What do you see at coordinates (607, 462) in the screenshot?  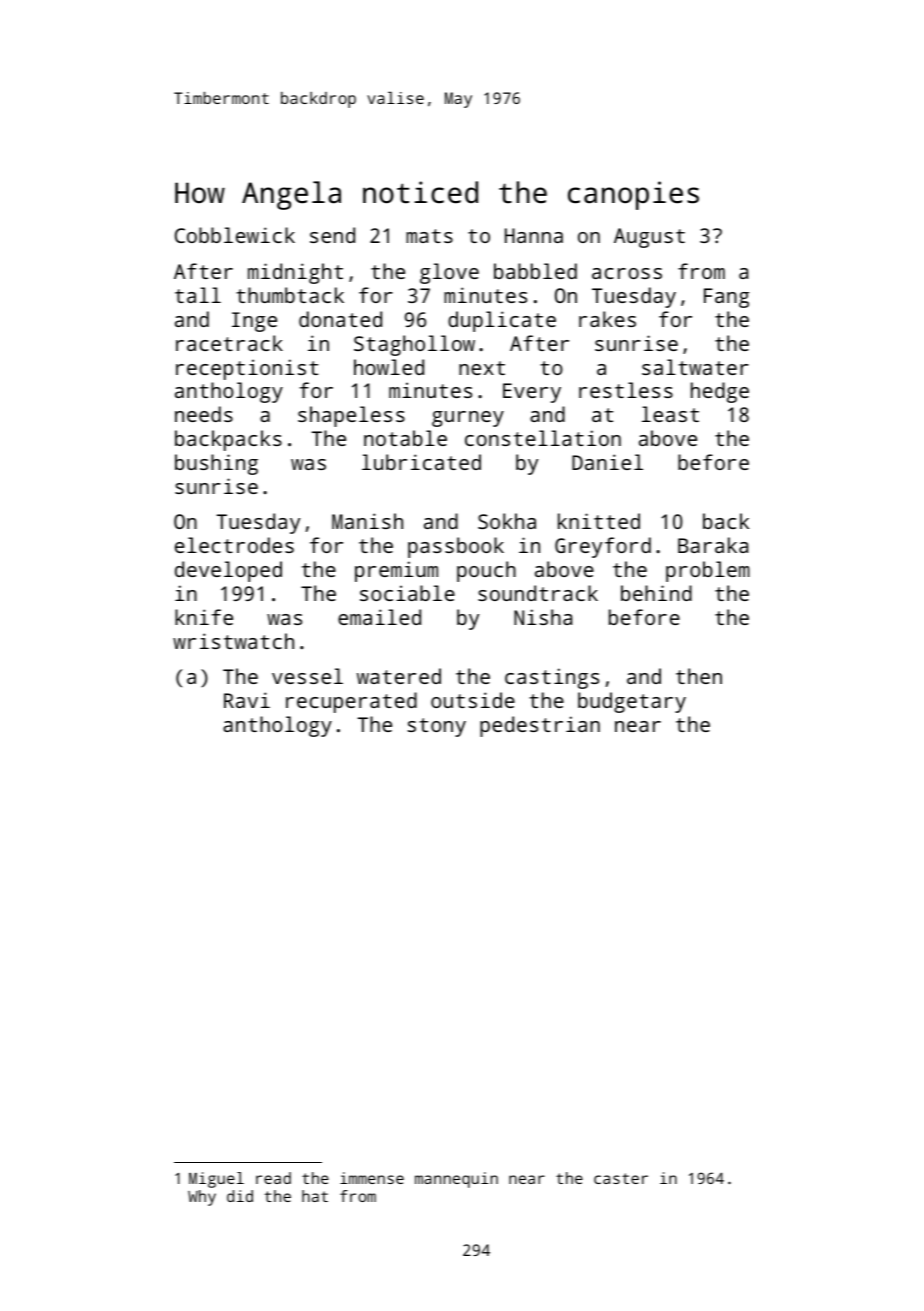 I see `Daniel` at bounding box center [607, 462].
